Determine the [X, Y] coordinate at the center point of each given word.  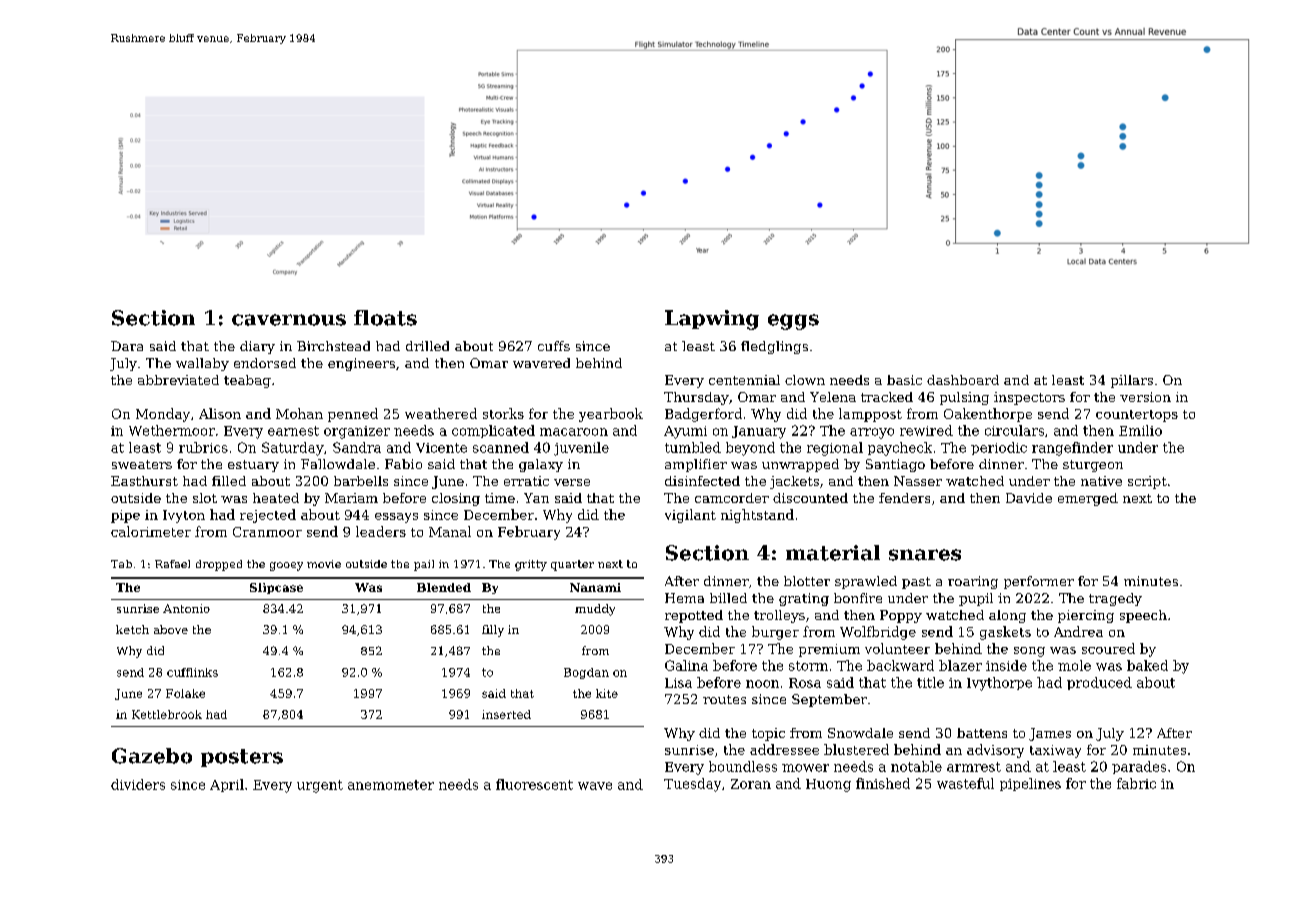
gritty [531, 565]
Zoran [751, 784]
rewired [926, 430]
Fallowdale [338, 464]
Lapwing [712, 320]
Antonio [186, 608]
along [1007, 616]
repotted [694, 616]
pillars [1132, 381]
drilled [427, 346]
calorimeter [151, 531]
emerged [1088, 499]
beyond [750, 449]
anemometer [391, 785]
